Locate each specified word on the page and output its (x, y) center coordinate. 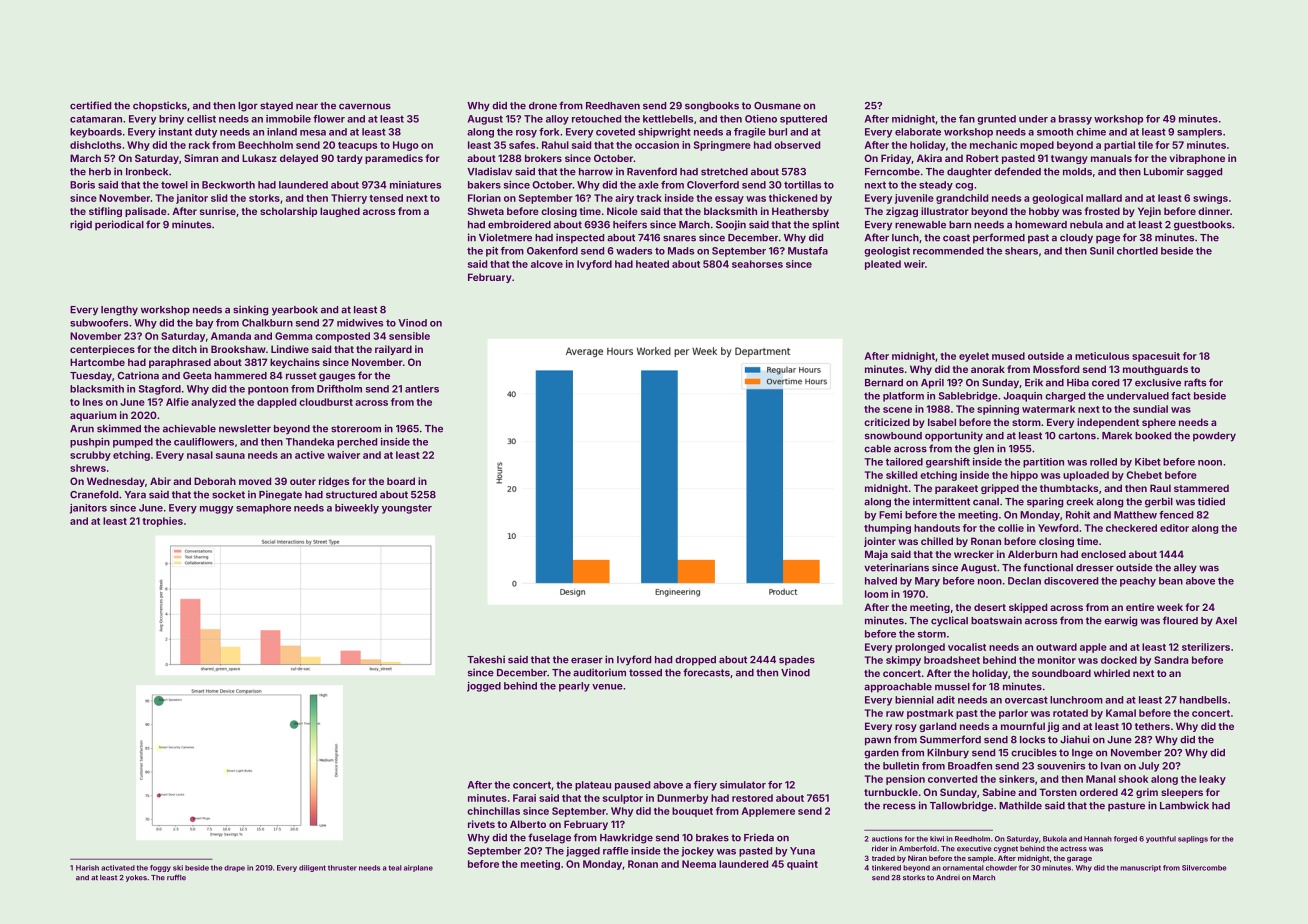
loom (876, 594)
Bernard (884, 383)
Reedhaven (613, 106)
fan (967, 119)
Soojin (731, 225)
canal (986, 502)
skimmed (119, 428)
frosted (1102, 211)
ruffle (176, 877)
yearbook (295, 311)
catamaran (96, 119)
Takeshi (486, 659)
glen (983, 450)
